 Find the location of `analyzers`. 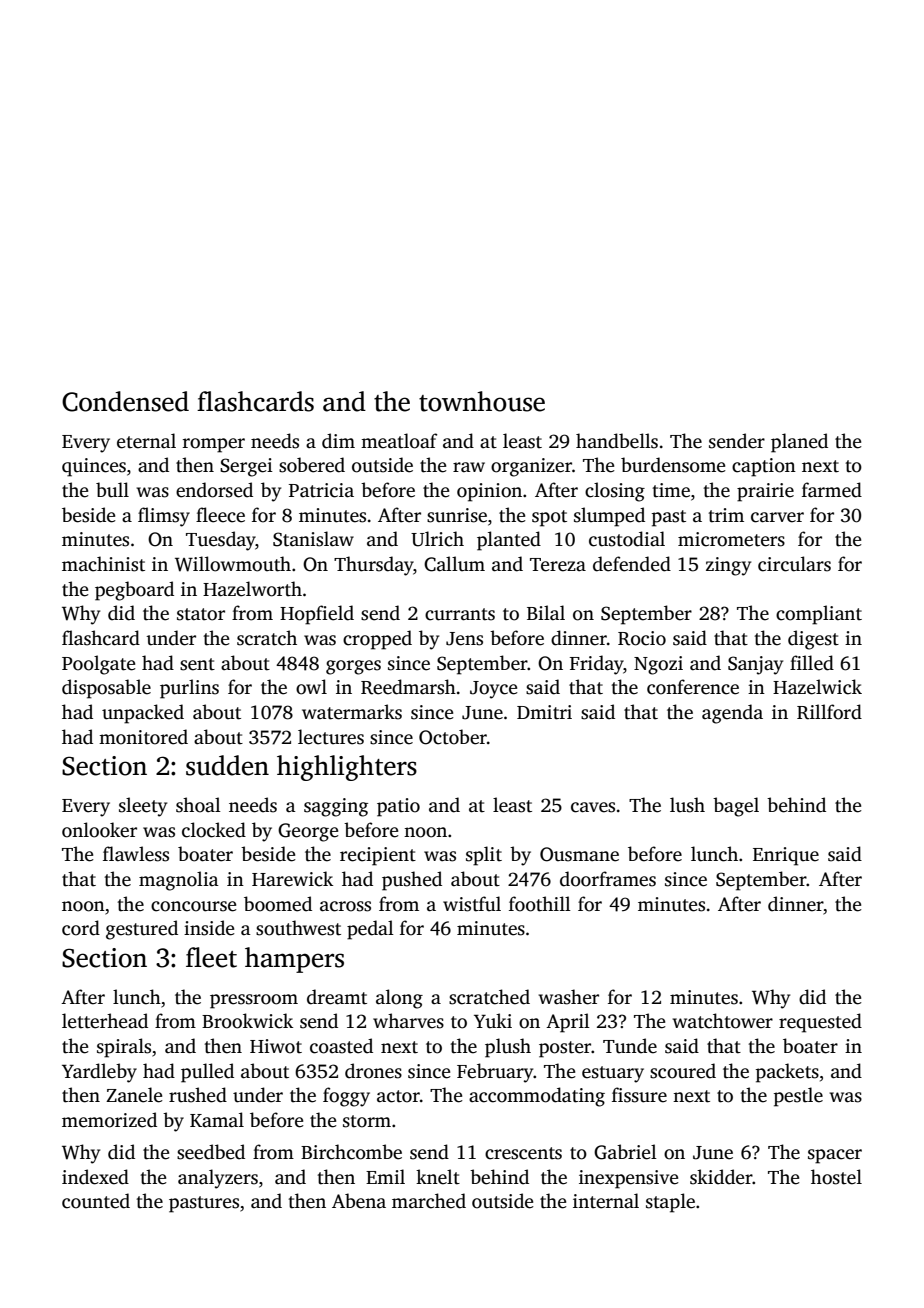

analyzers is located at coordinates (218, 1179).
